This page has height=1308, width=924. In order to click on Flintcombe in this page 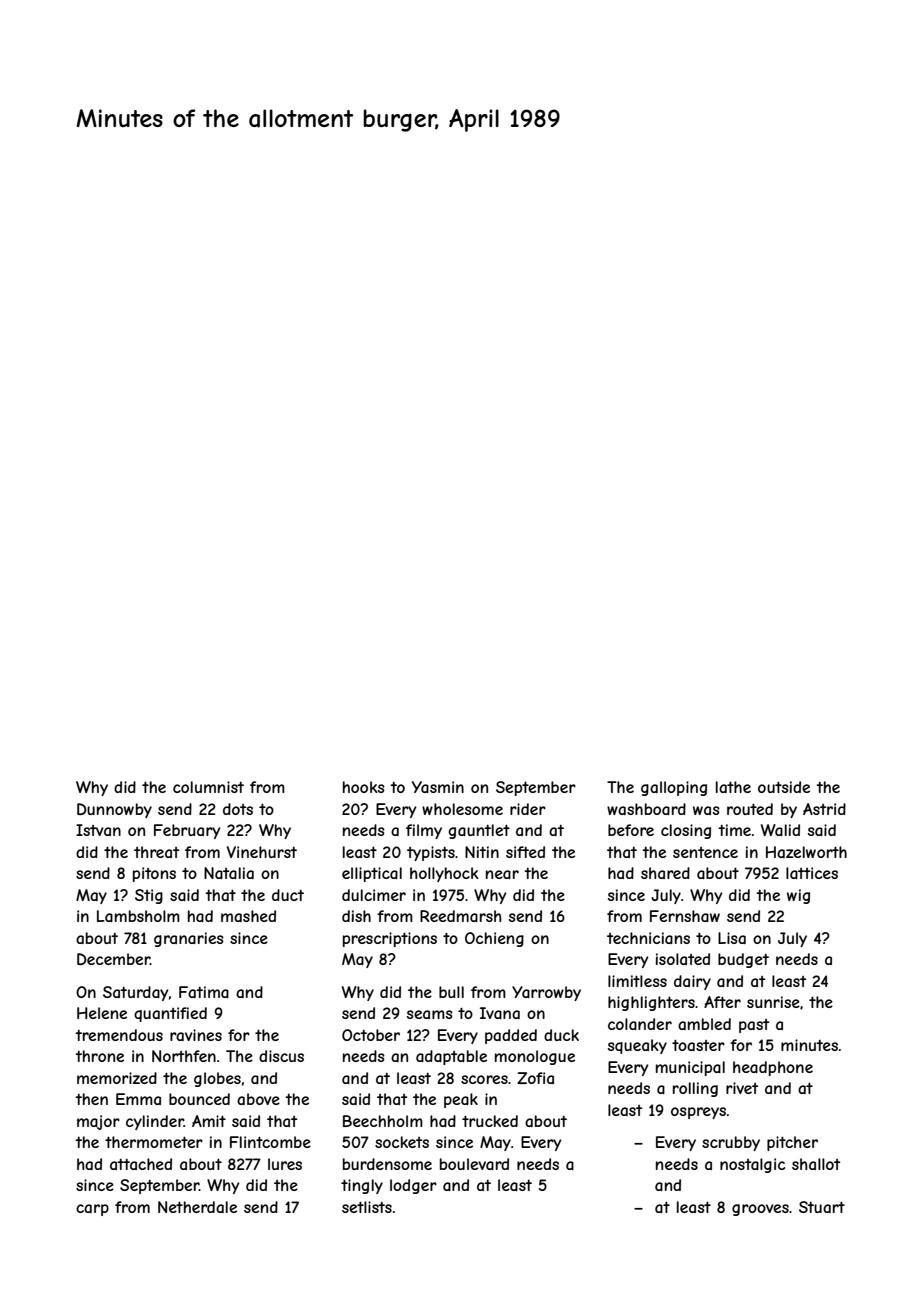, I will do `click(270, 1142)`.
